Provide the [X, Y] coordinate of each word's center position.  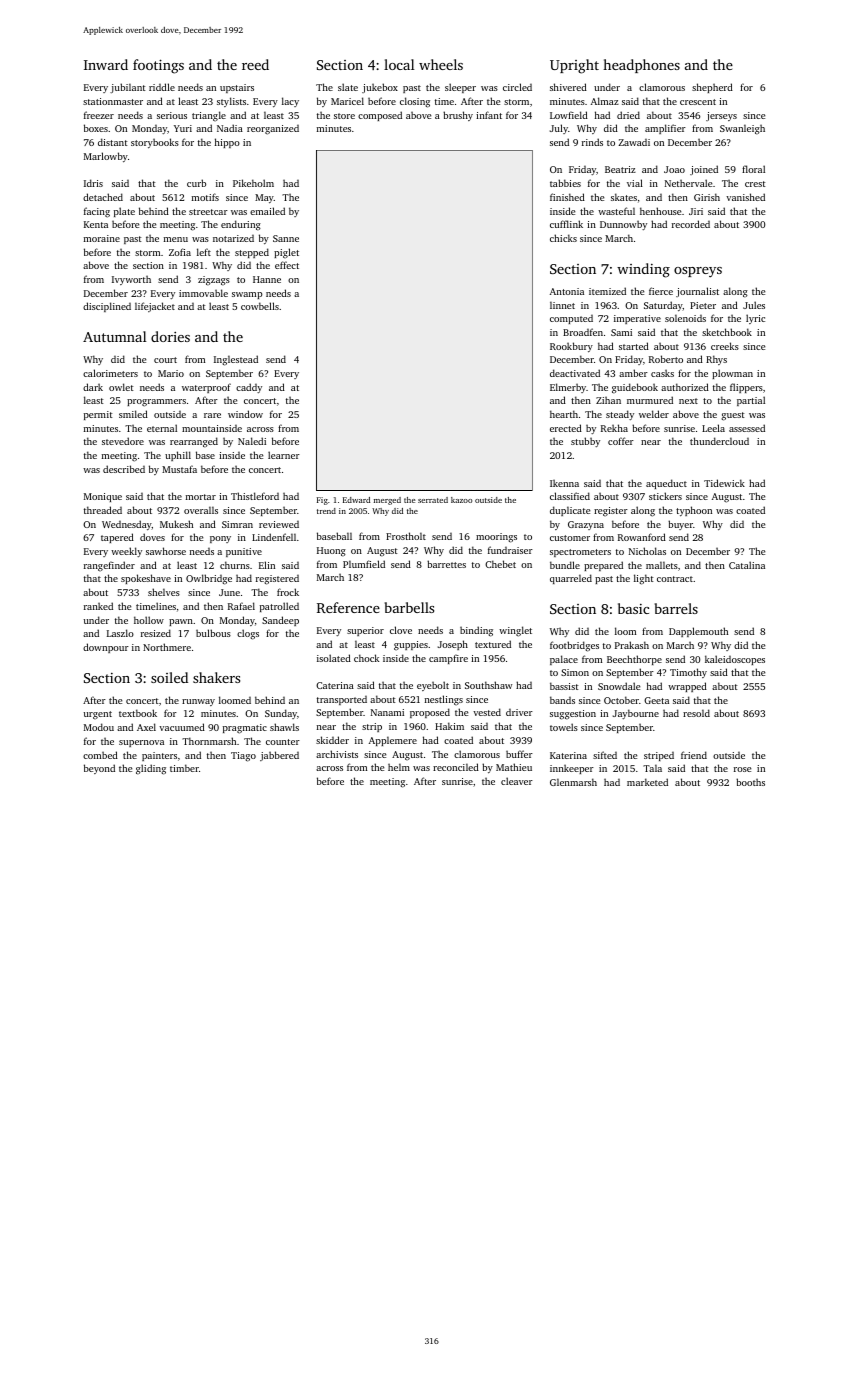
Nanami [387, 712]
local [399, 64]
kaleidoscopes [735, 660]
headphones [641, 66]
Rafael [241, 606]
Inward [106, 64]
